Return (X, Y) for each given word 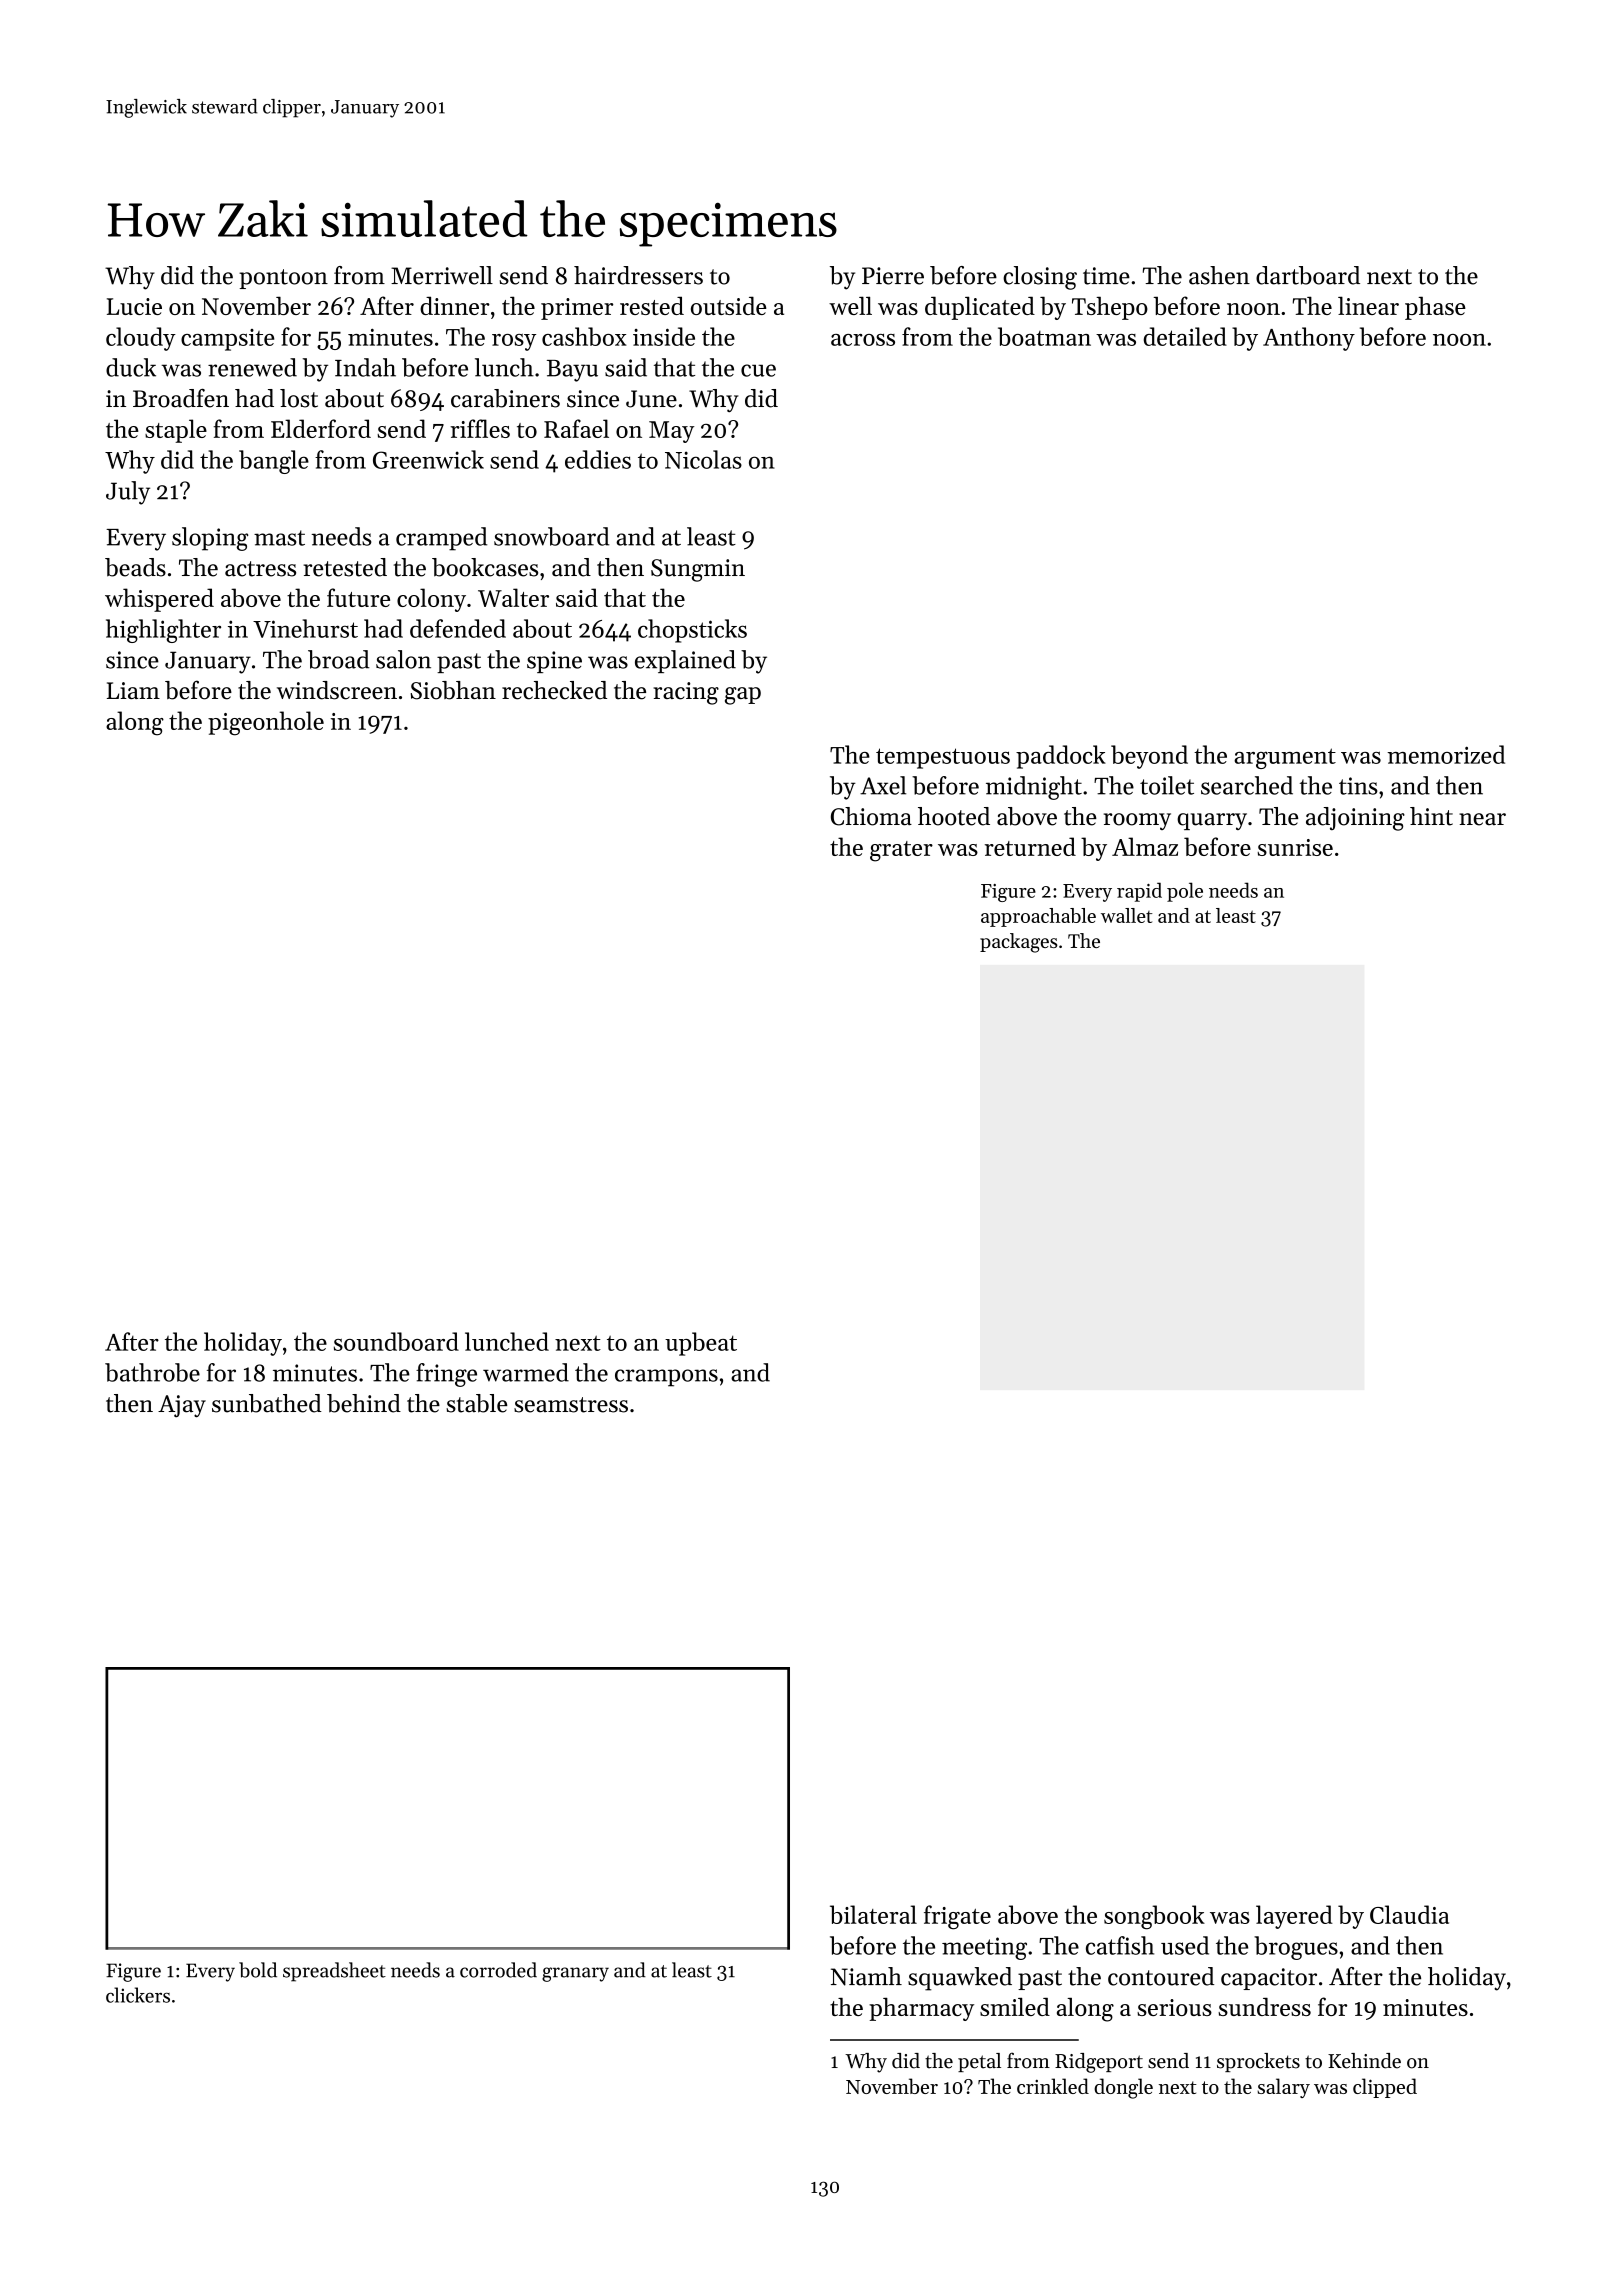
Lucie (134, 306)
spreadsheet (334, 1972)
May (671, 432)
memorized (1446, 754)
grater (901, 851)
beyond (1149, 757)
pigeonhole (266, 723)
